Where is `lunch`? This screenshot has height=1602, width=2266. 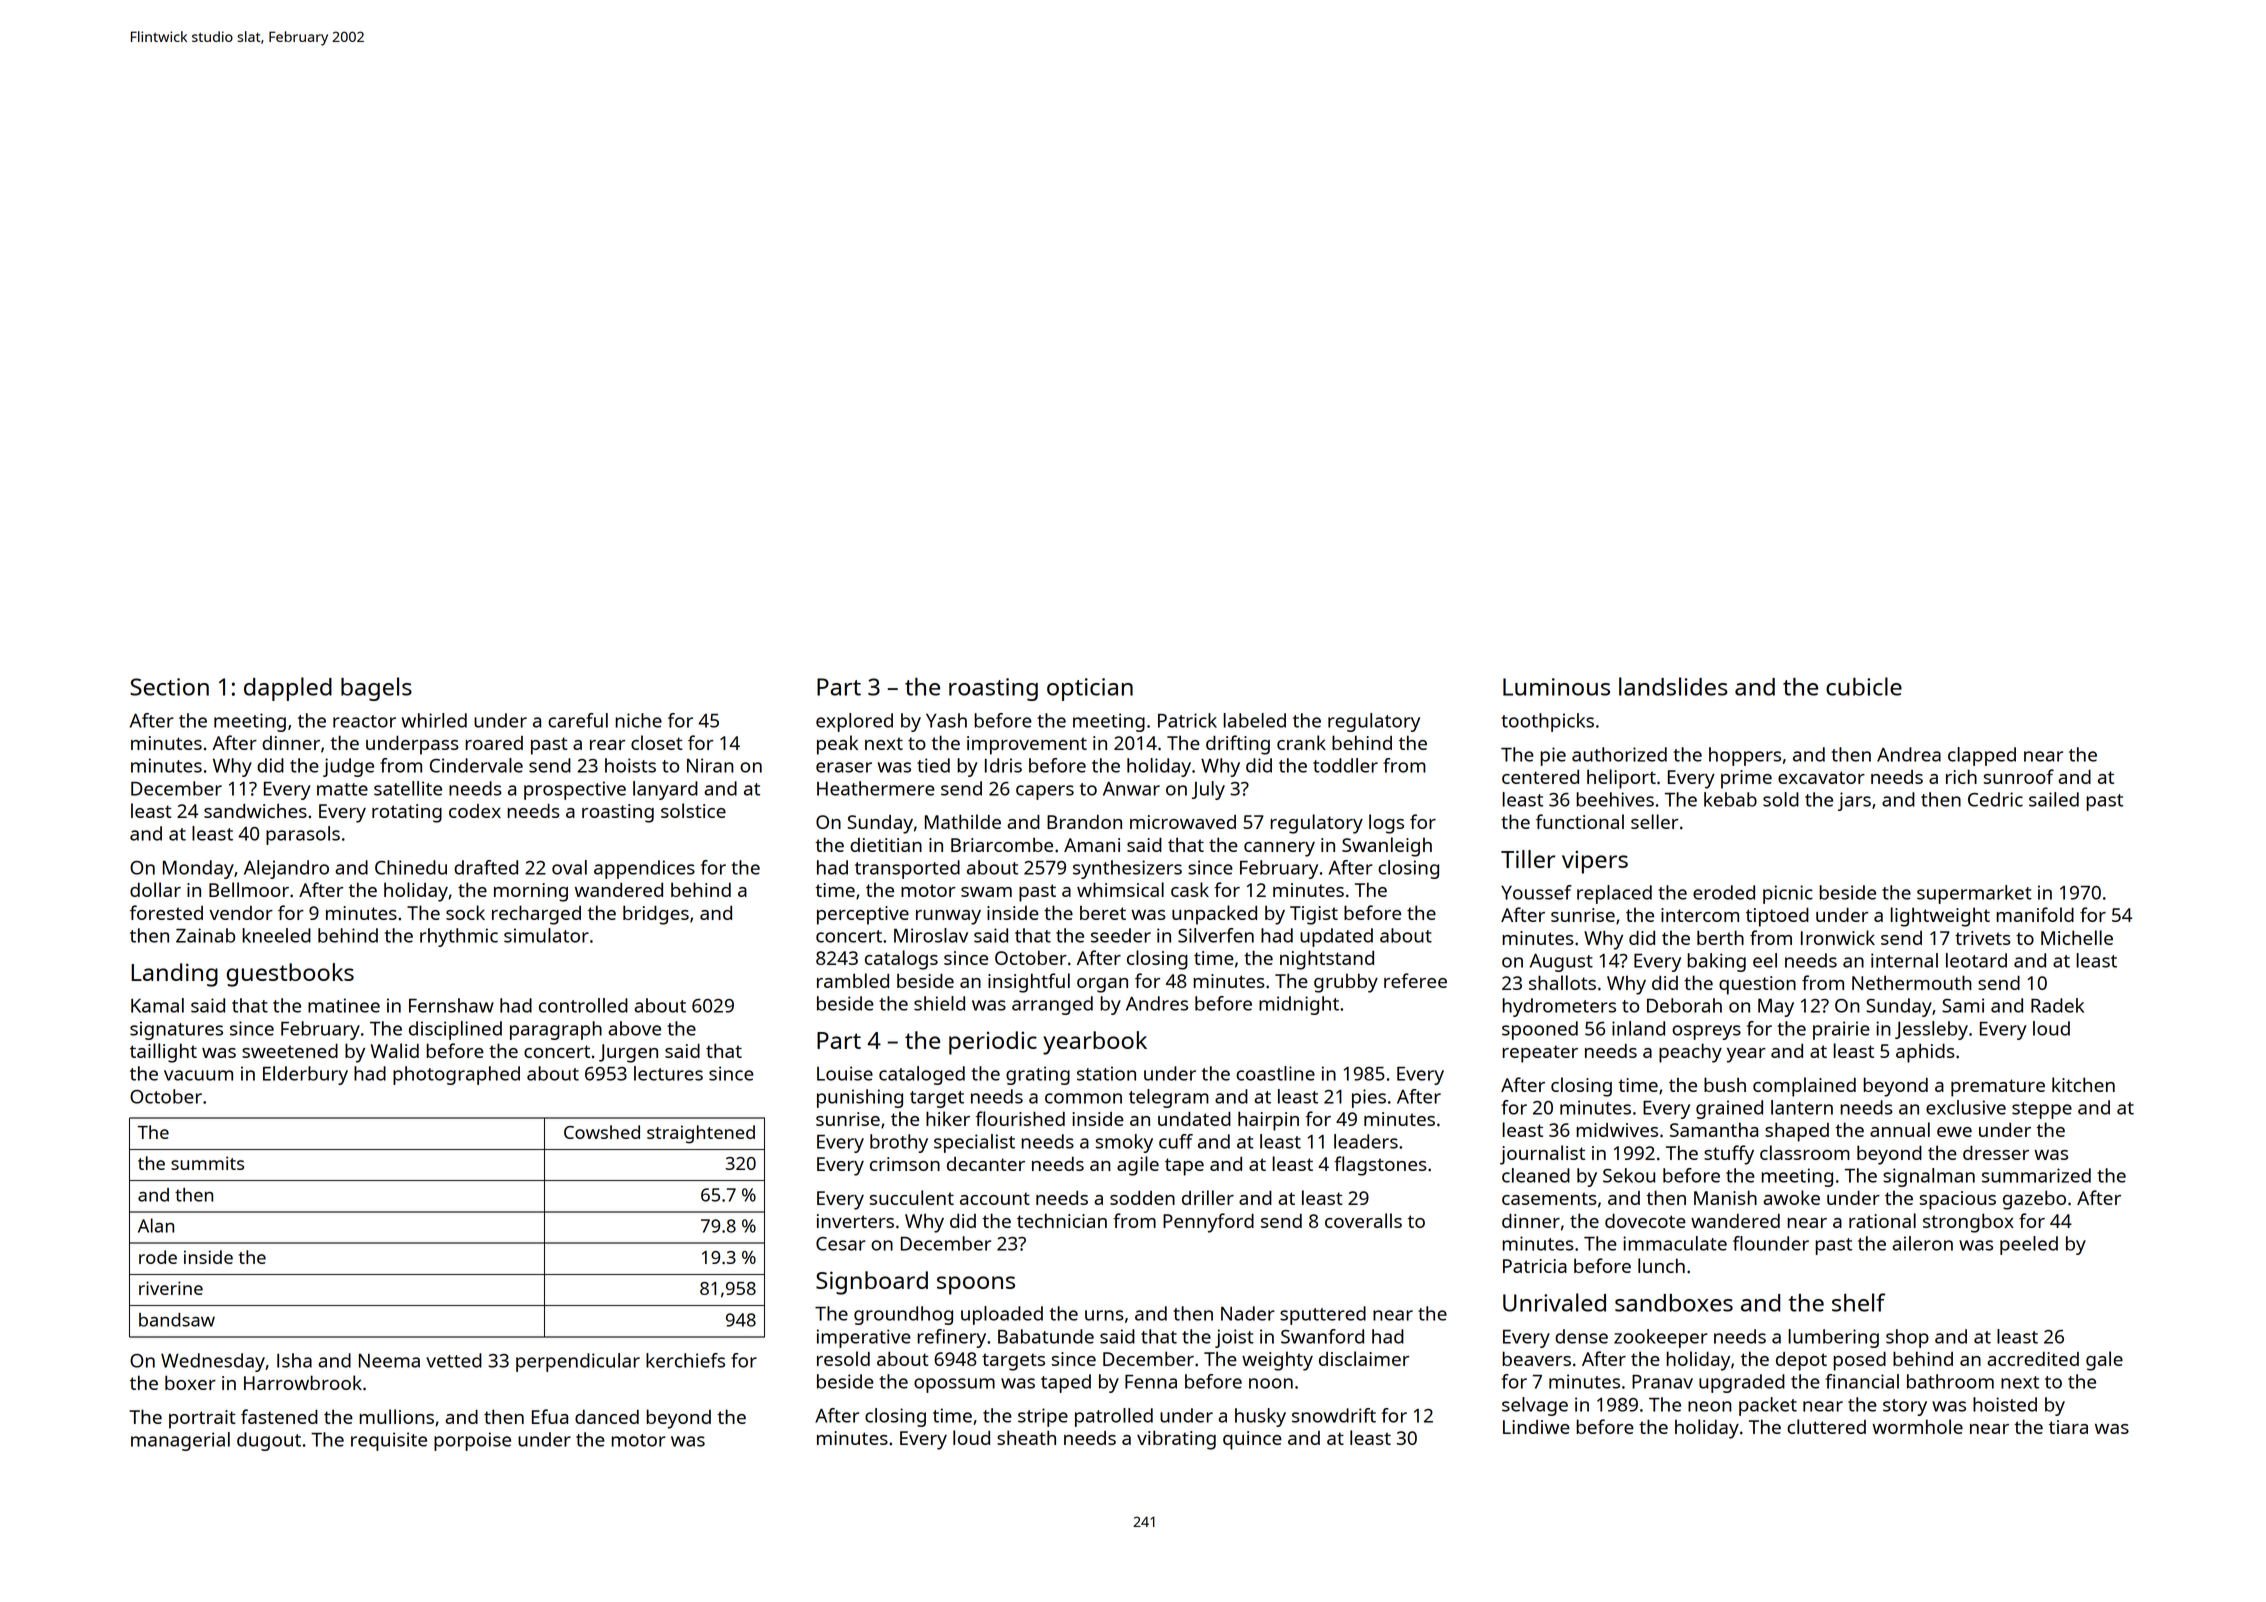 lunch is located at coordinates (1661, 1265).
